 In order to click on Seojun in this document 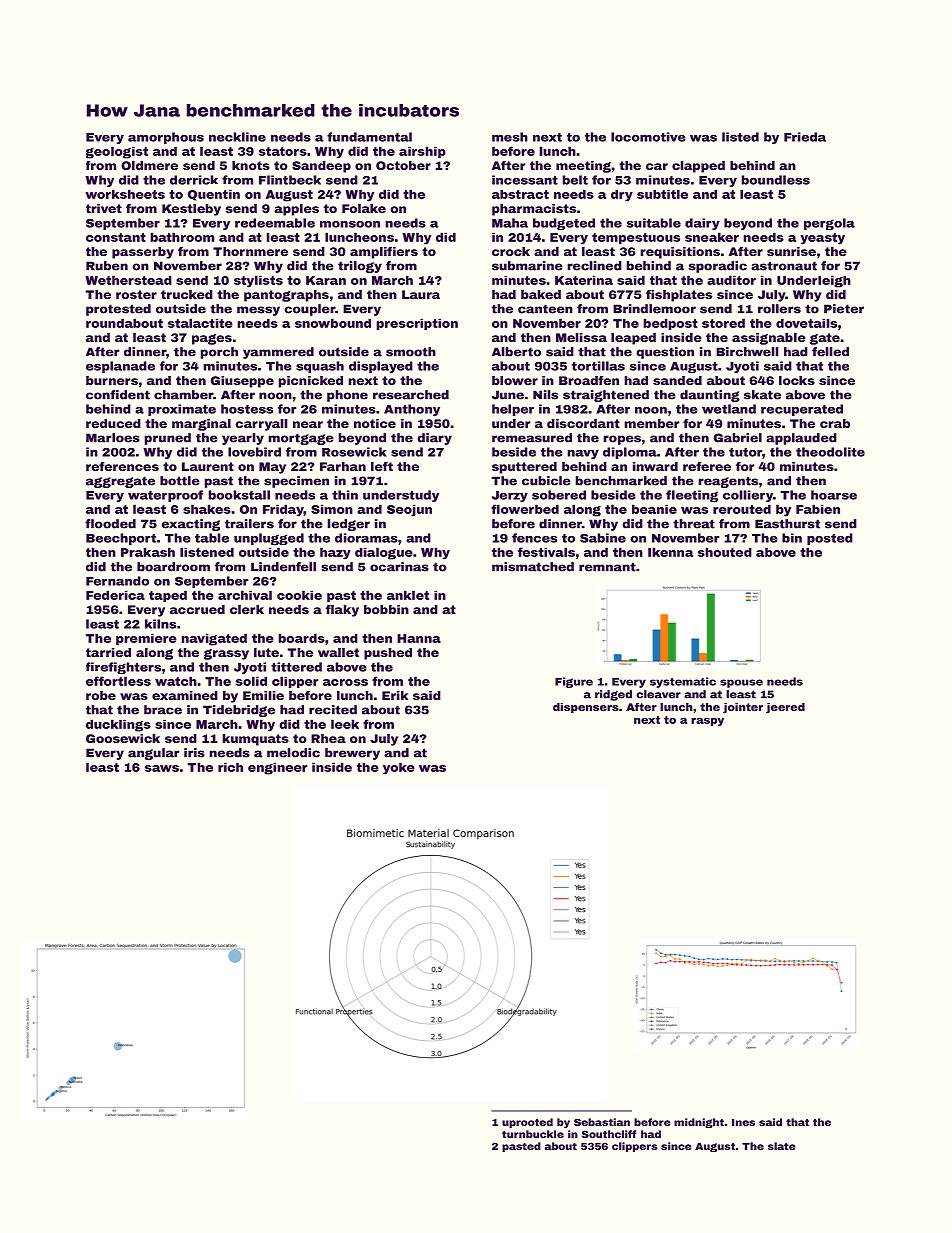, I will do `click(409, 510)`.
